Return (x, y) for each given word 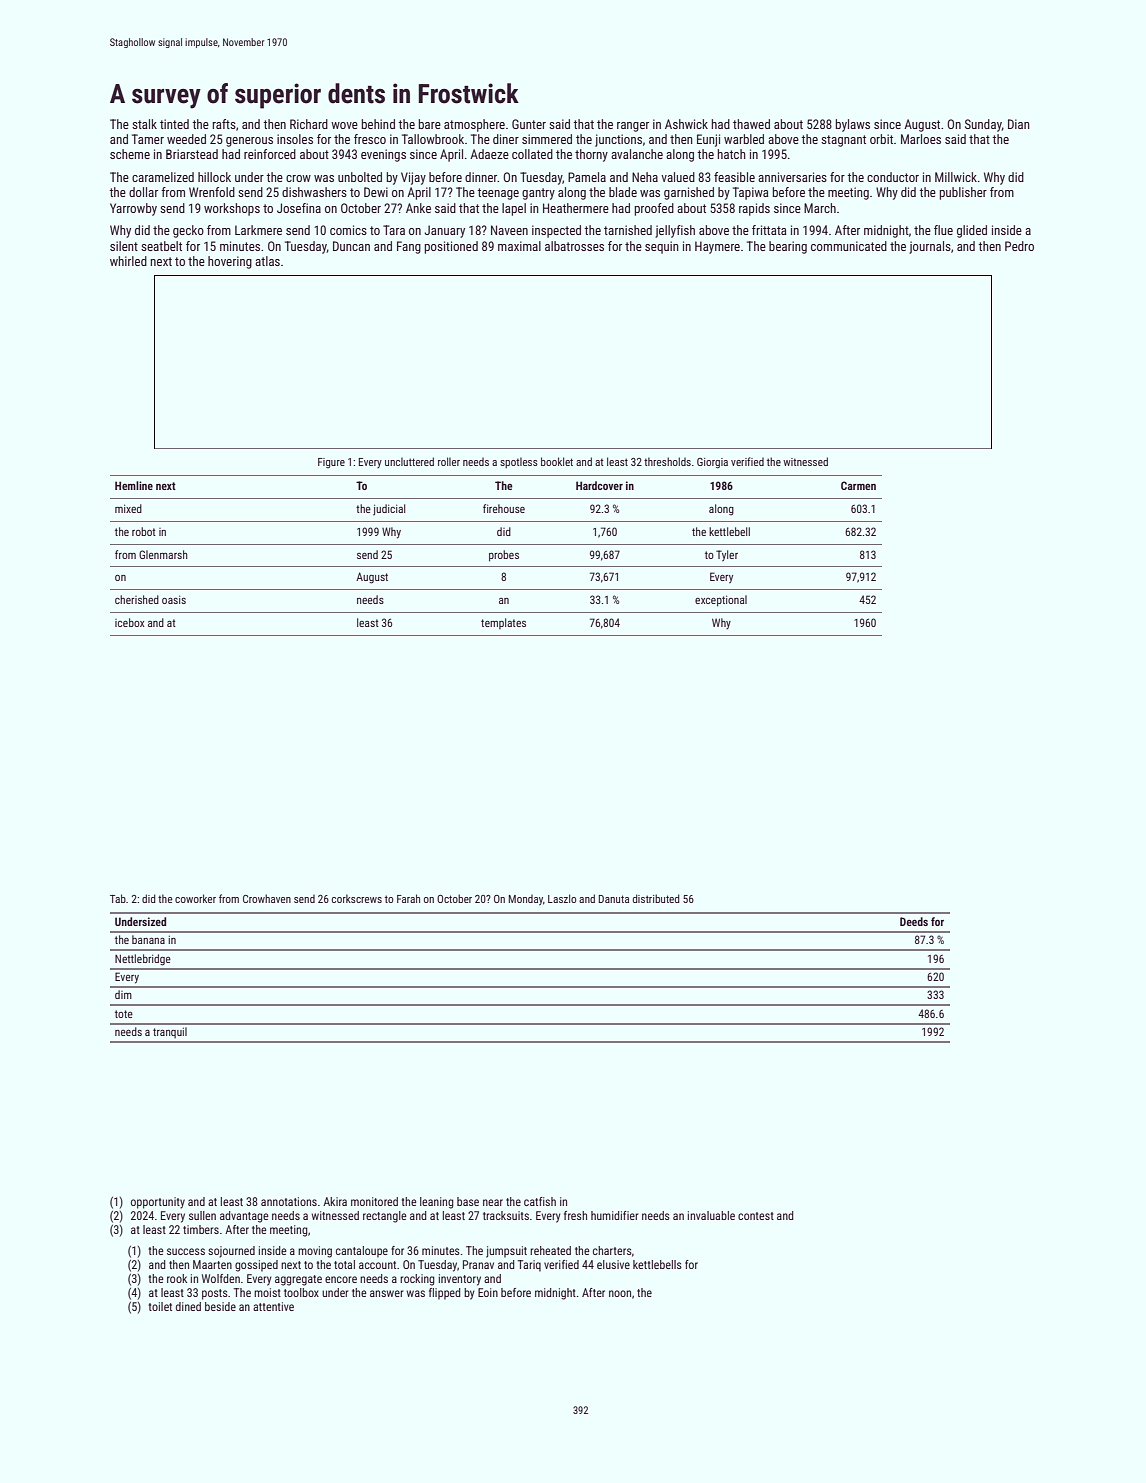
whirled (128, 261)
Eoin (488, 1292)
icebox (130, 622)
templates (503, 623)
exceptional (721, 601)
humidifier (615, 1215)
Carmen (858, 485)
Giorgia (712, 463)
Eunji (708, 140)
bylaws (852, 125)
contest (756, 1216)
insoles (295, 139)
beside (220, 1306)
